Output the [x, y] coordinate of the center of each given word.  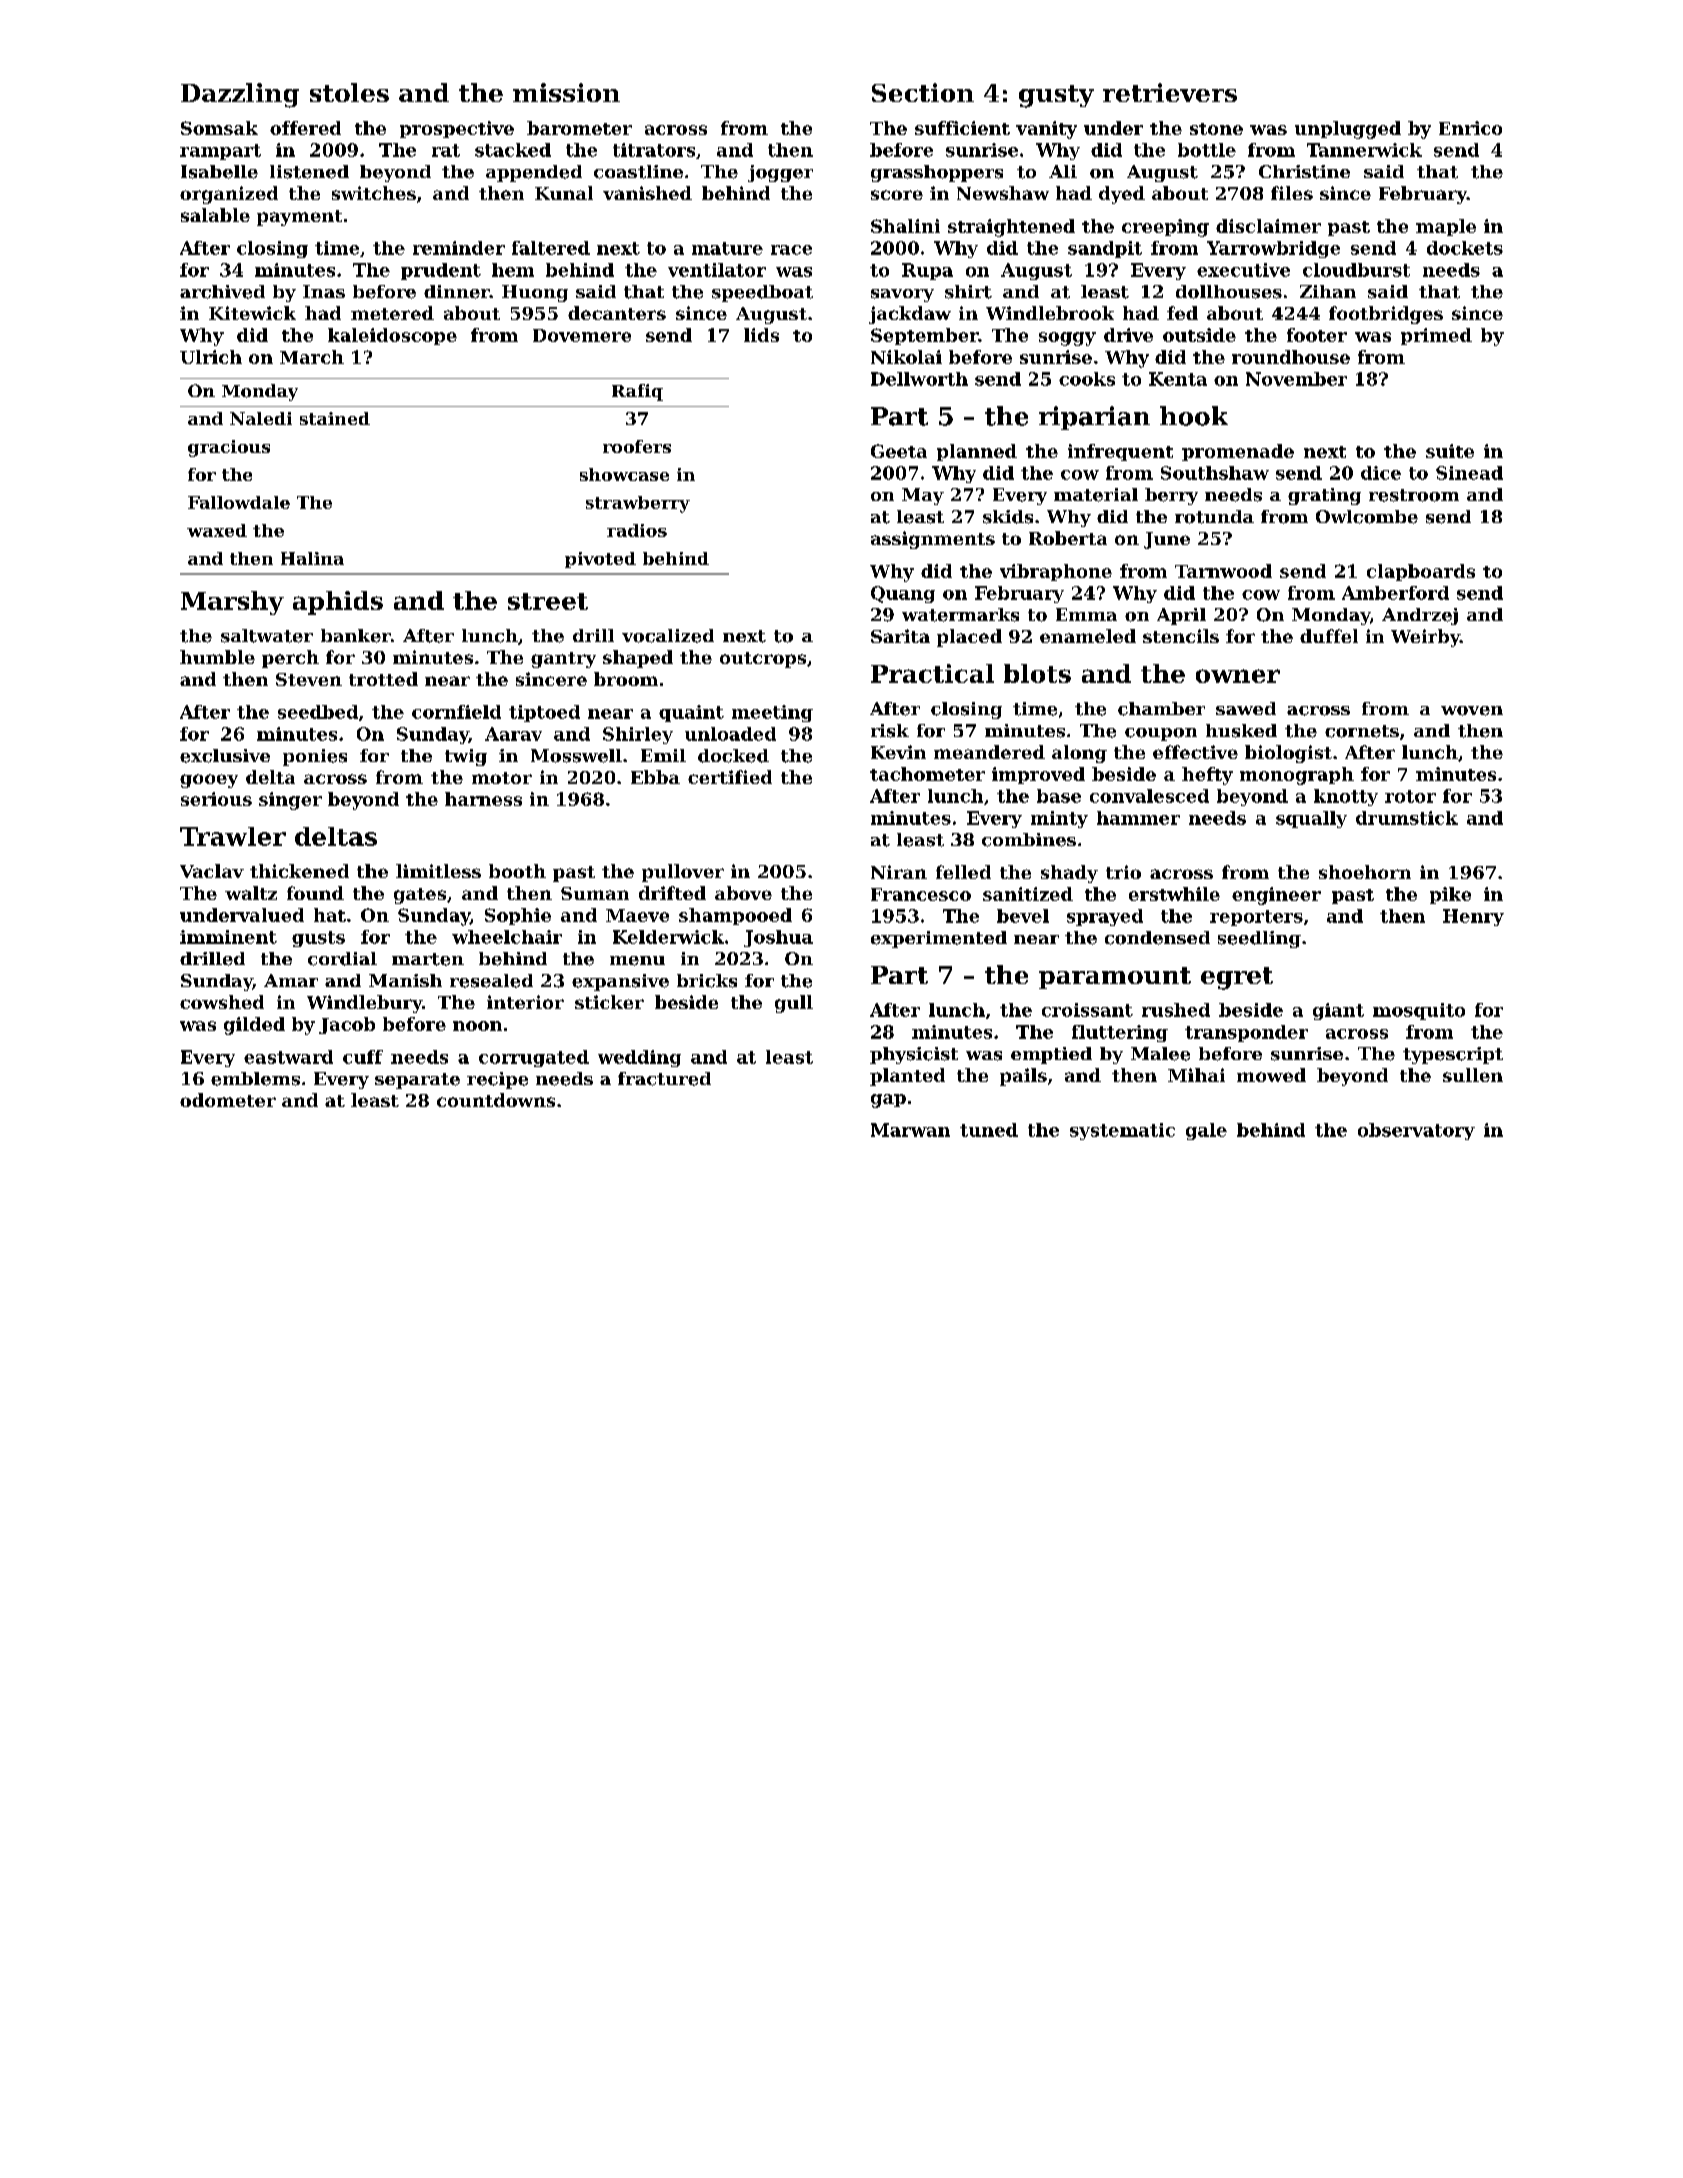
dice [1381, 473]
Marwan [910, 1130]
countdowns [496, 1100]
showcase [624, 474]
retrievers [1170, 92]
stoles [349, 92]
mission [566, 92]
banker [356, 636]
